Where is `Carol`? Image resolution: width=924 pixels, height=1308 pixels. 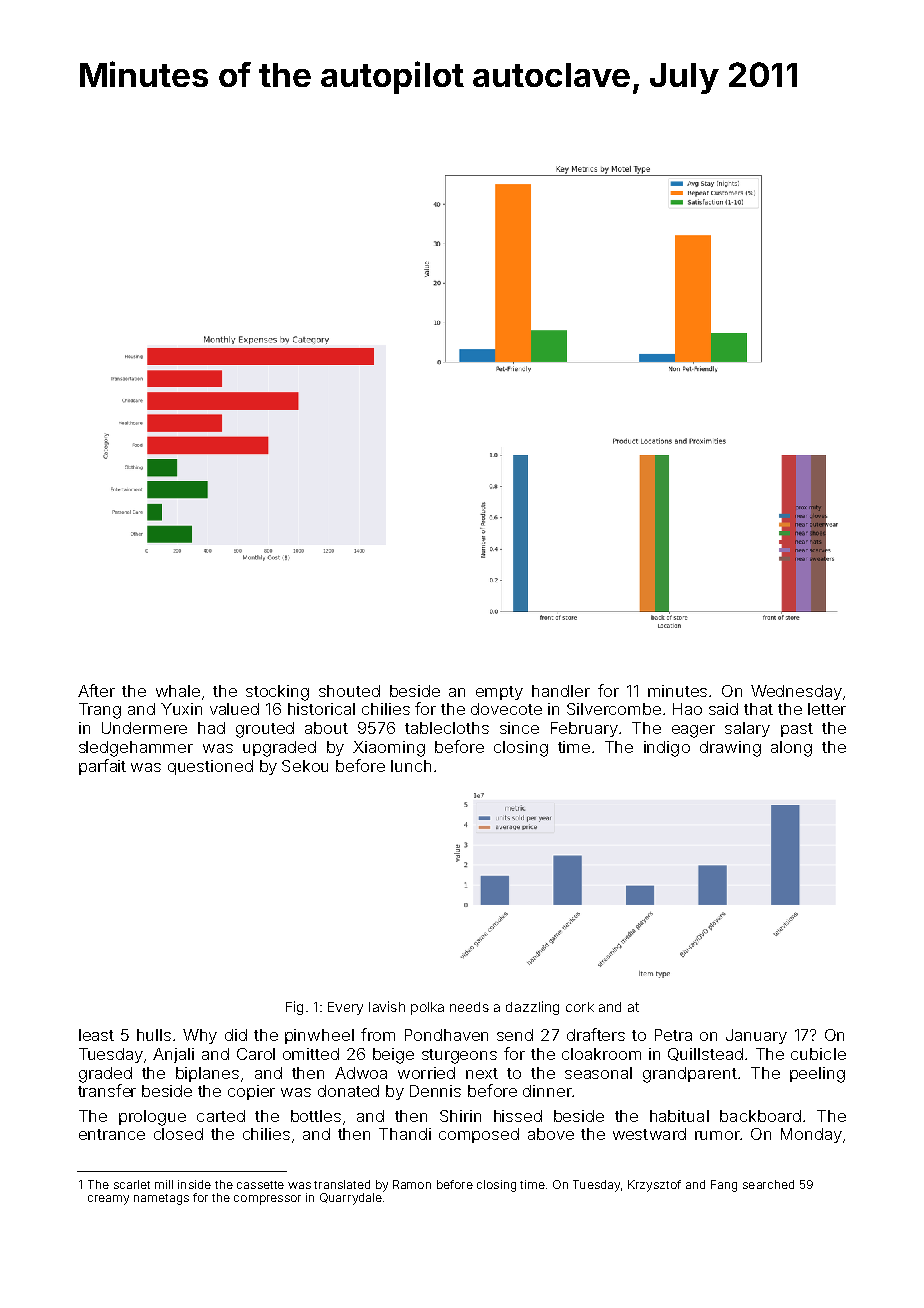 Carol is located at coordinates (256, 1054).
